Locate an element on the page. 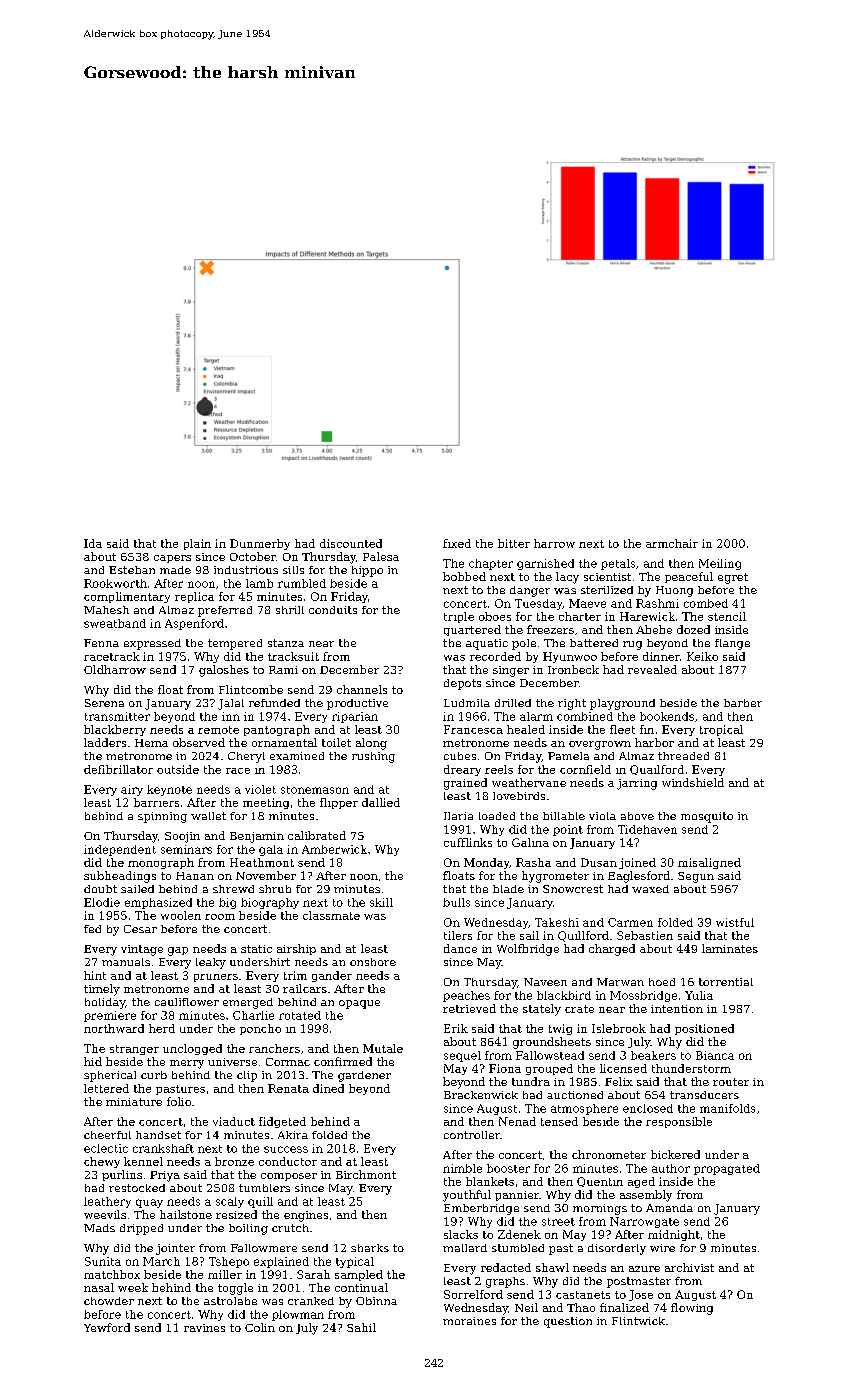 The height and width of the document is (1400, 849). eclectic is located at coordinates (106, 1148).
